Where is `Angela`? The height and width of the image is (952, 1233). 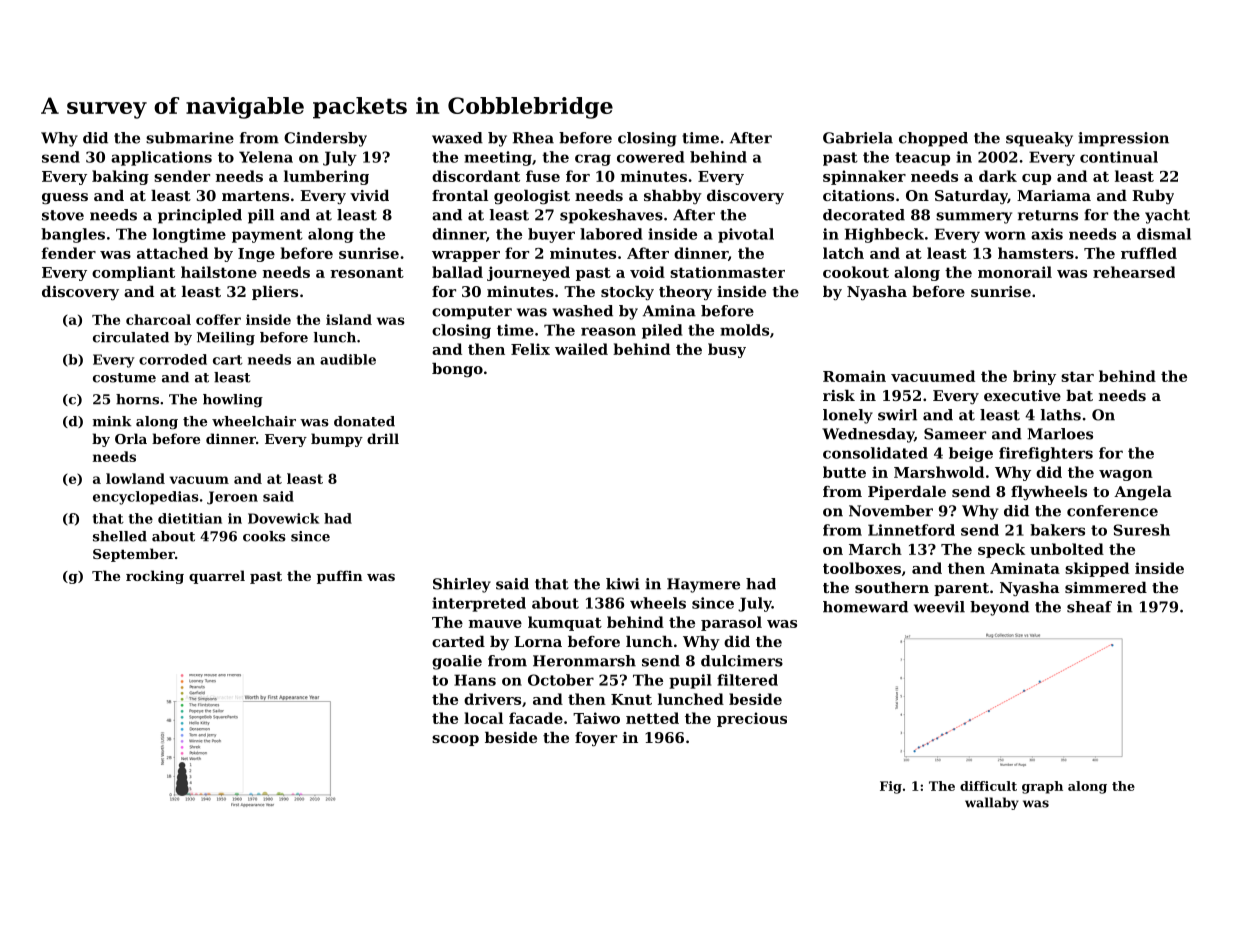 Angela is located at coordinates (1143, 493).
